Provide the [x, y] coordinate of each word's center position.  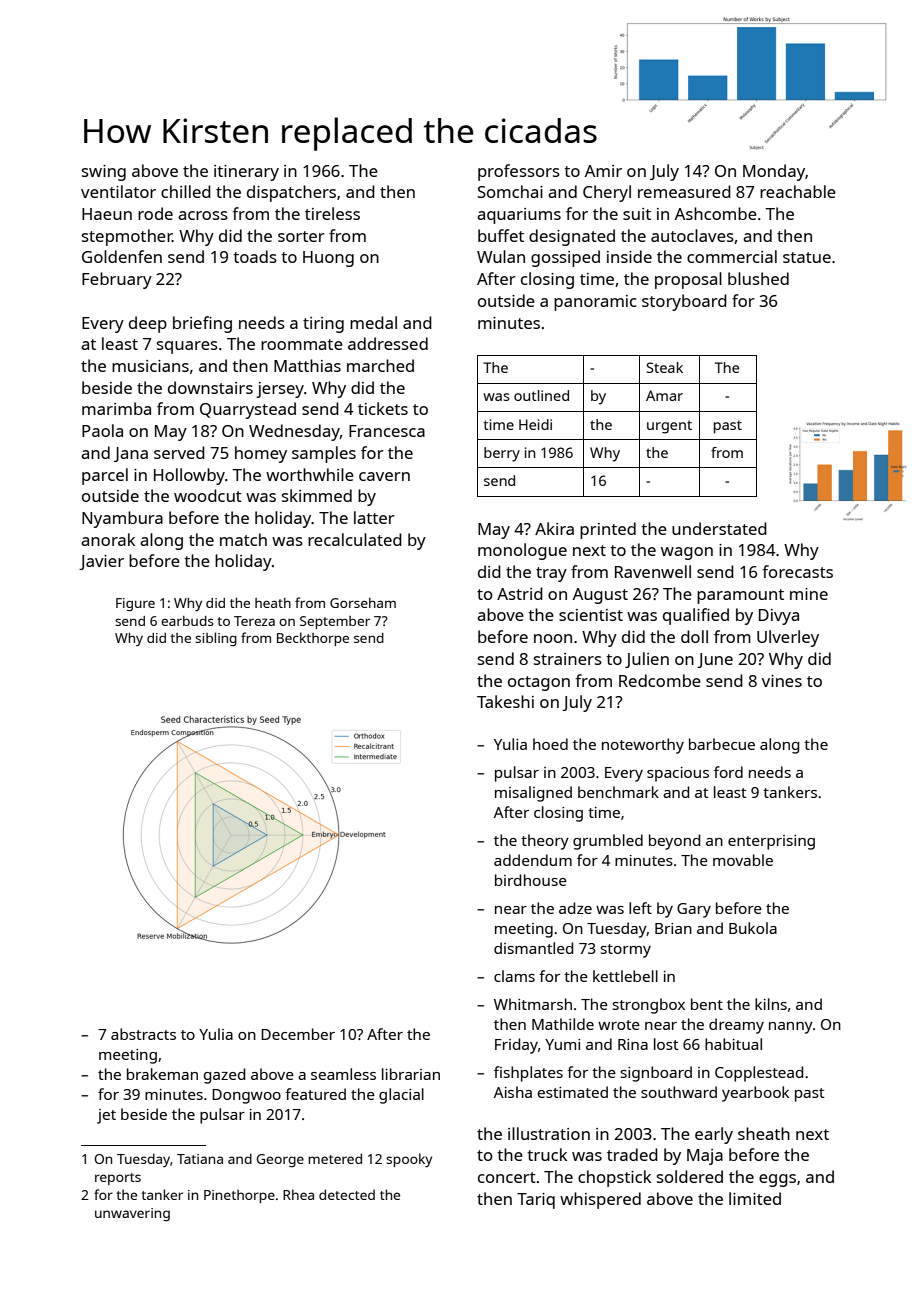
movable [743, 860]
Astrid [520, 593]
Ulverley [788, 638]
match [243, 539]
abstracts [143, 1034]
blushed [758, 278]
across [203, 215]
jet [106, 1116]
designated [572, 237]
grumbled [608, 842]
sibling [216, 639]
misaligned [533, 794]
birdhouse [531, 880]
